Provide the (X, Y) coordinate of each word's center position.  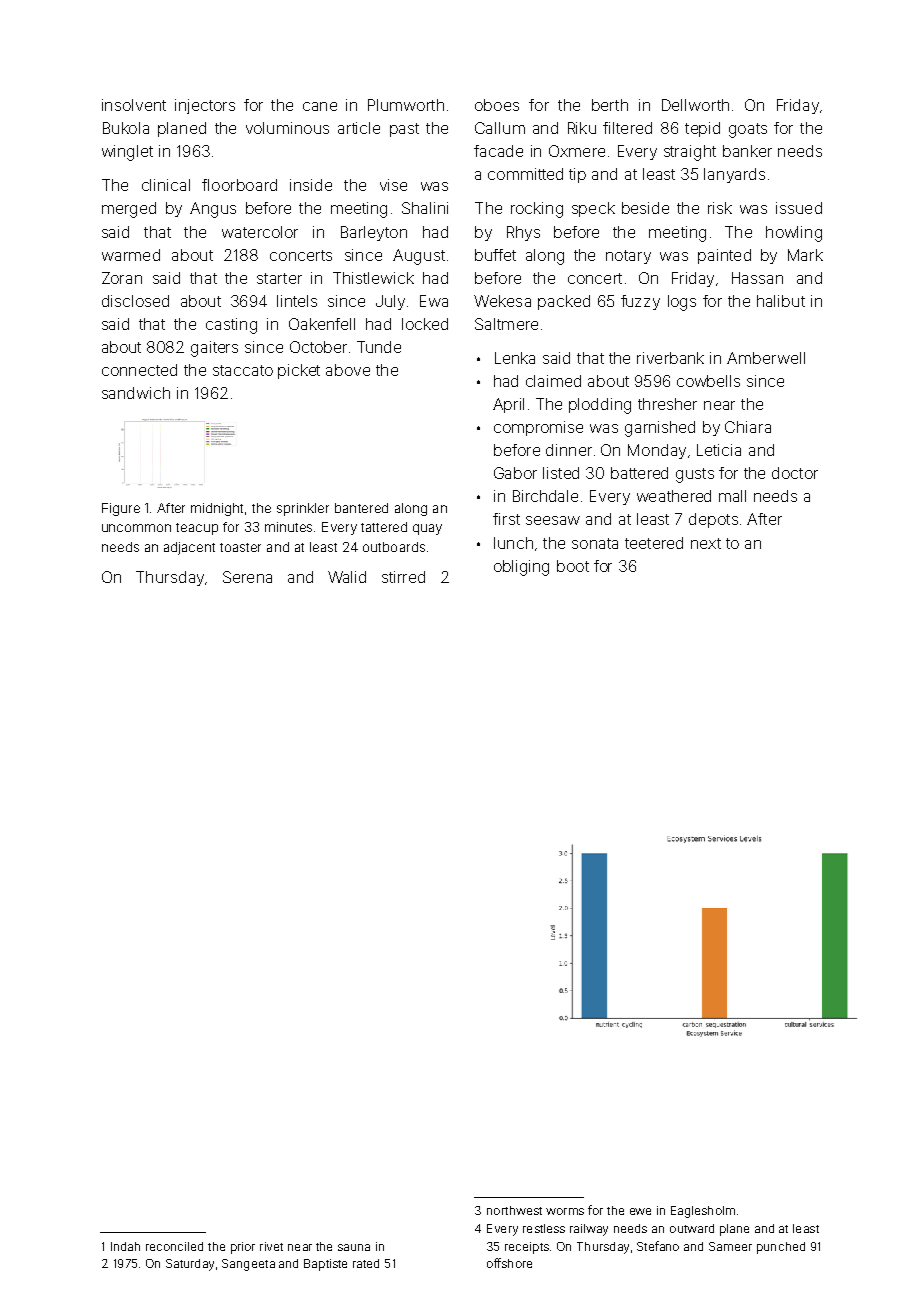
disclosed (135, 301)
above (348, 370)
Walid (347, 577)
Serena (247, 577)
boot (573, 566)
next (706, 543)
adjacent (189, 548)
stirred (403, 577)
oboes (497, 105)
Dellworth (695, 105)
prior (243, 1248)
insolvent (134, 105)
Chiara (748, 427)
